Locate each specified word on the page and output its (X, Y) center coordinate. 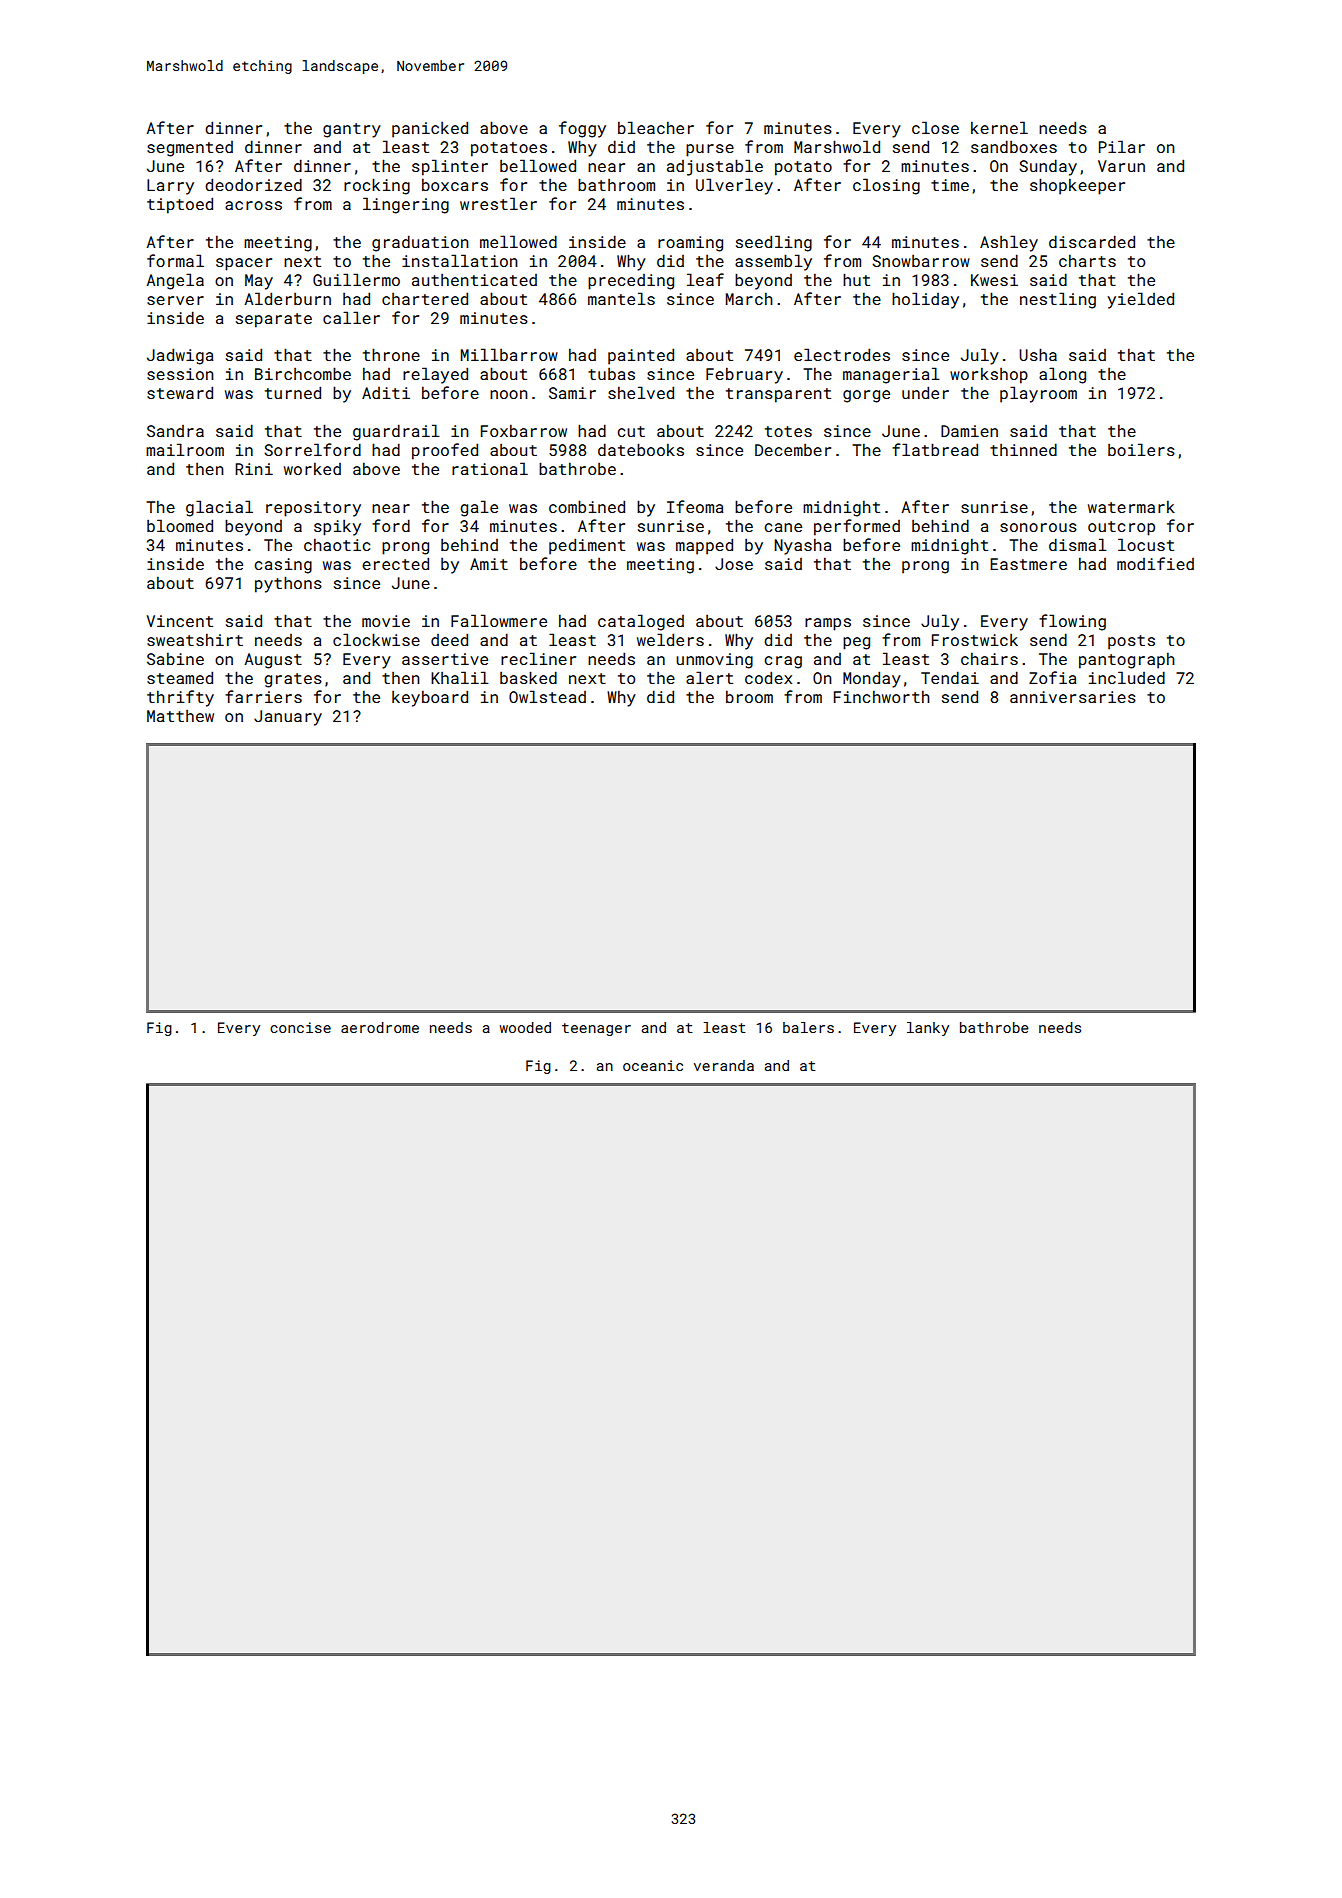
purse (710, 150)
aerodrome (380, 1027)
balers (808, 1027)
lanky (928, 1029)
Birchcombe (303, 373)
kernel (999, 127)
